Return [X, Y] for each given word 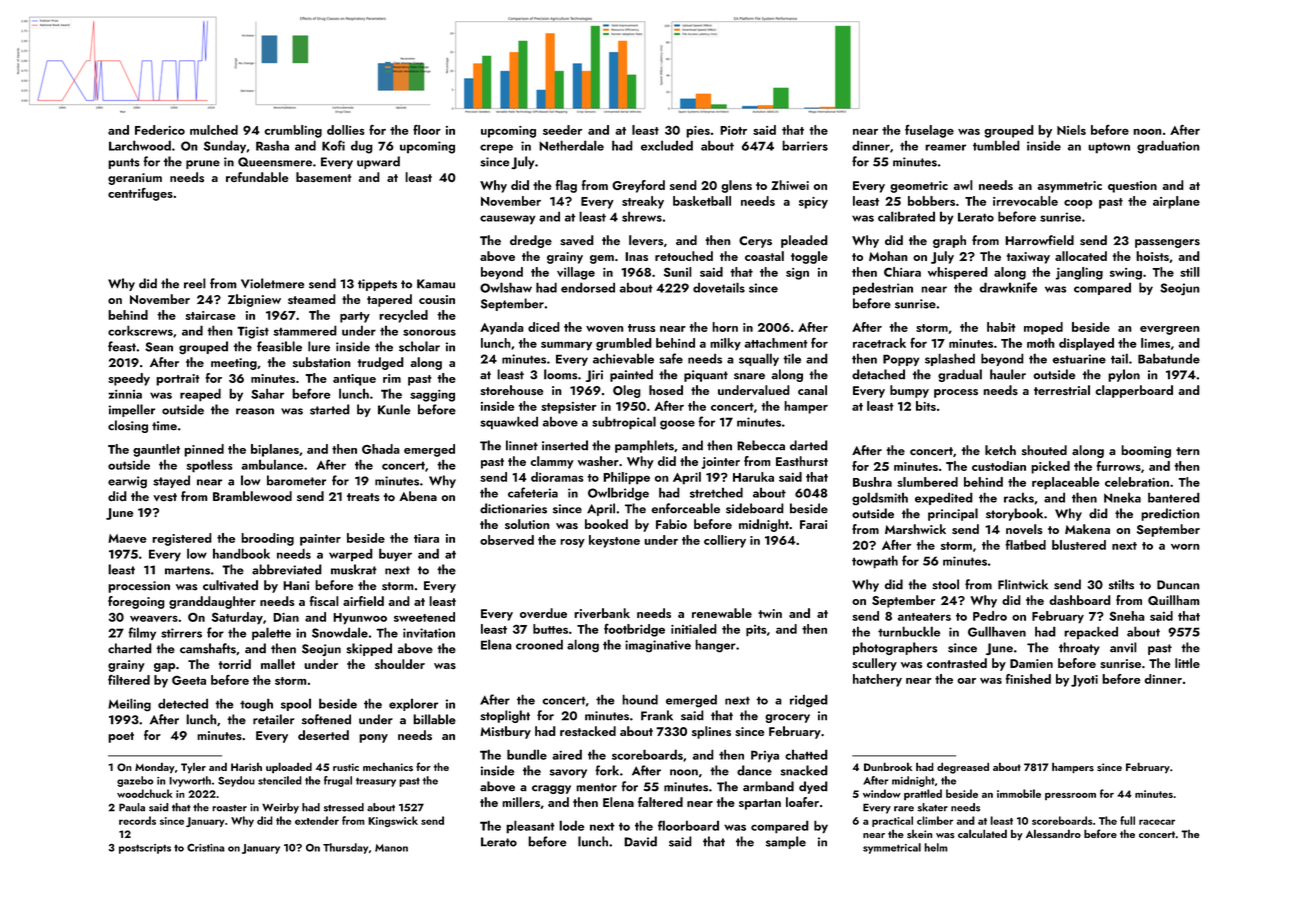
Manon [391, 848]
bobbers [931, 201]
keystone [614, 541]
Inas [636, 256]
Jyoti [1084, 681]
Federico [160, 130]
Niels [1071, 130]
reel [195, 283]
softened [326, 719]
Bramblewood [252, 496]
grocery [787, 718]
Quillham [1174, 600]
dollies [346, 130]
